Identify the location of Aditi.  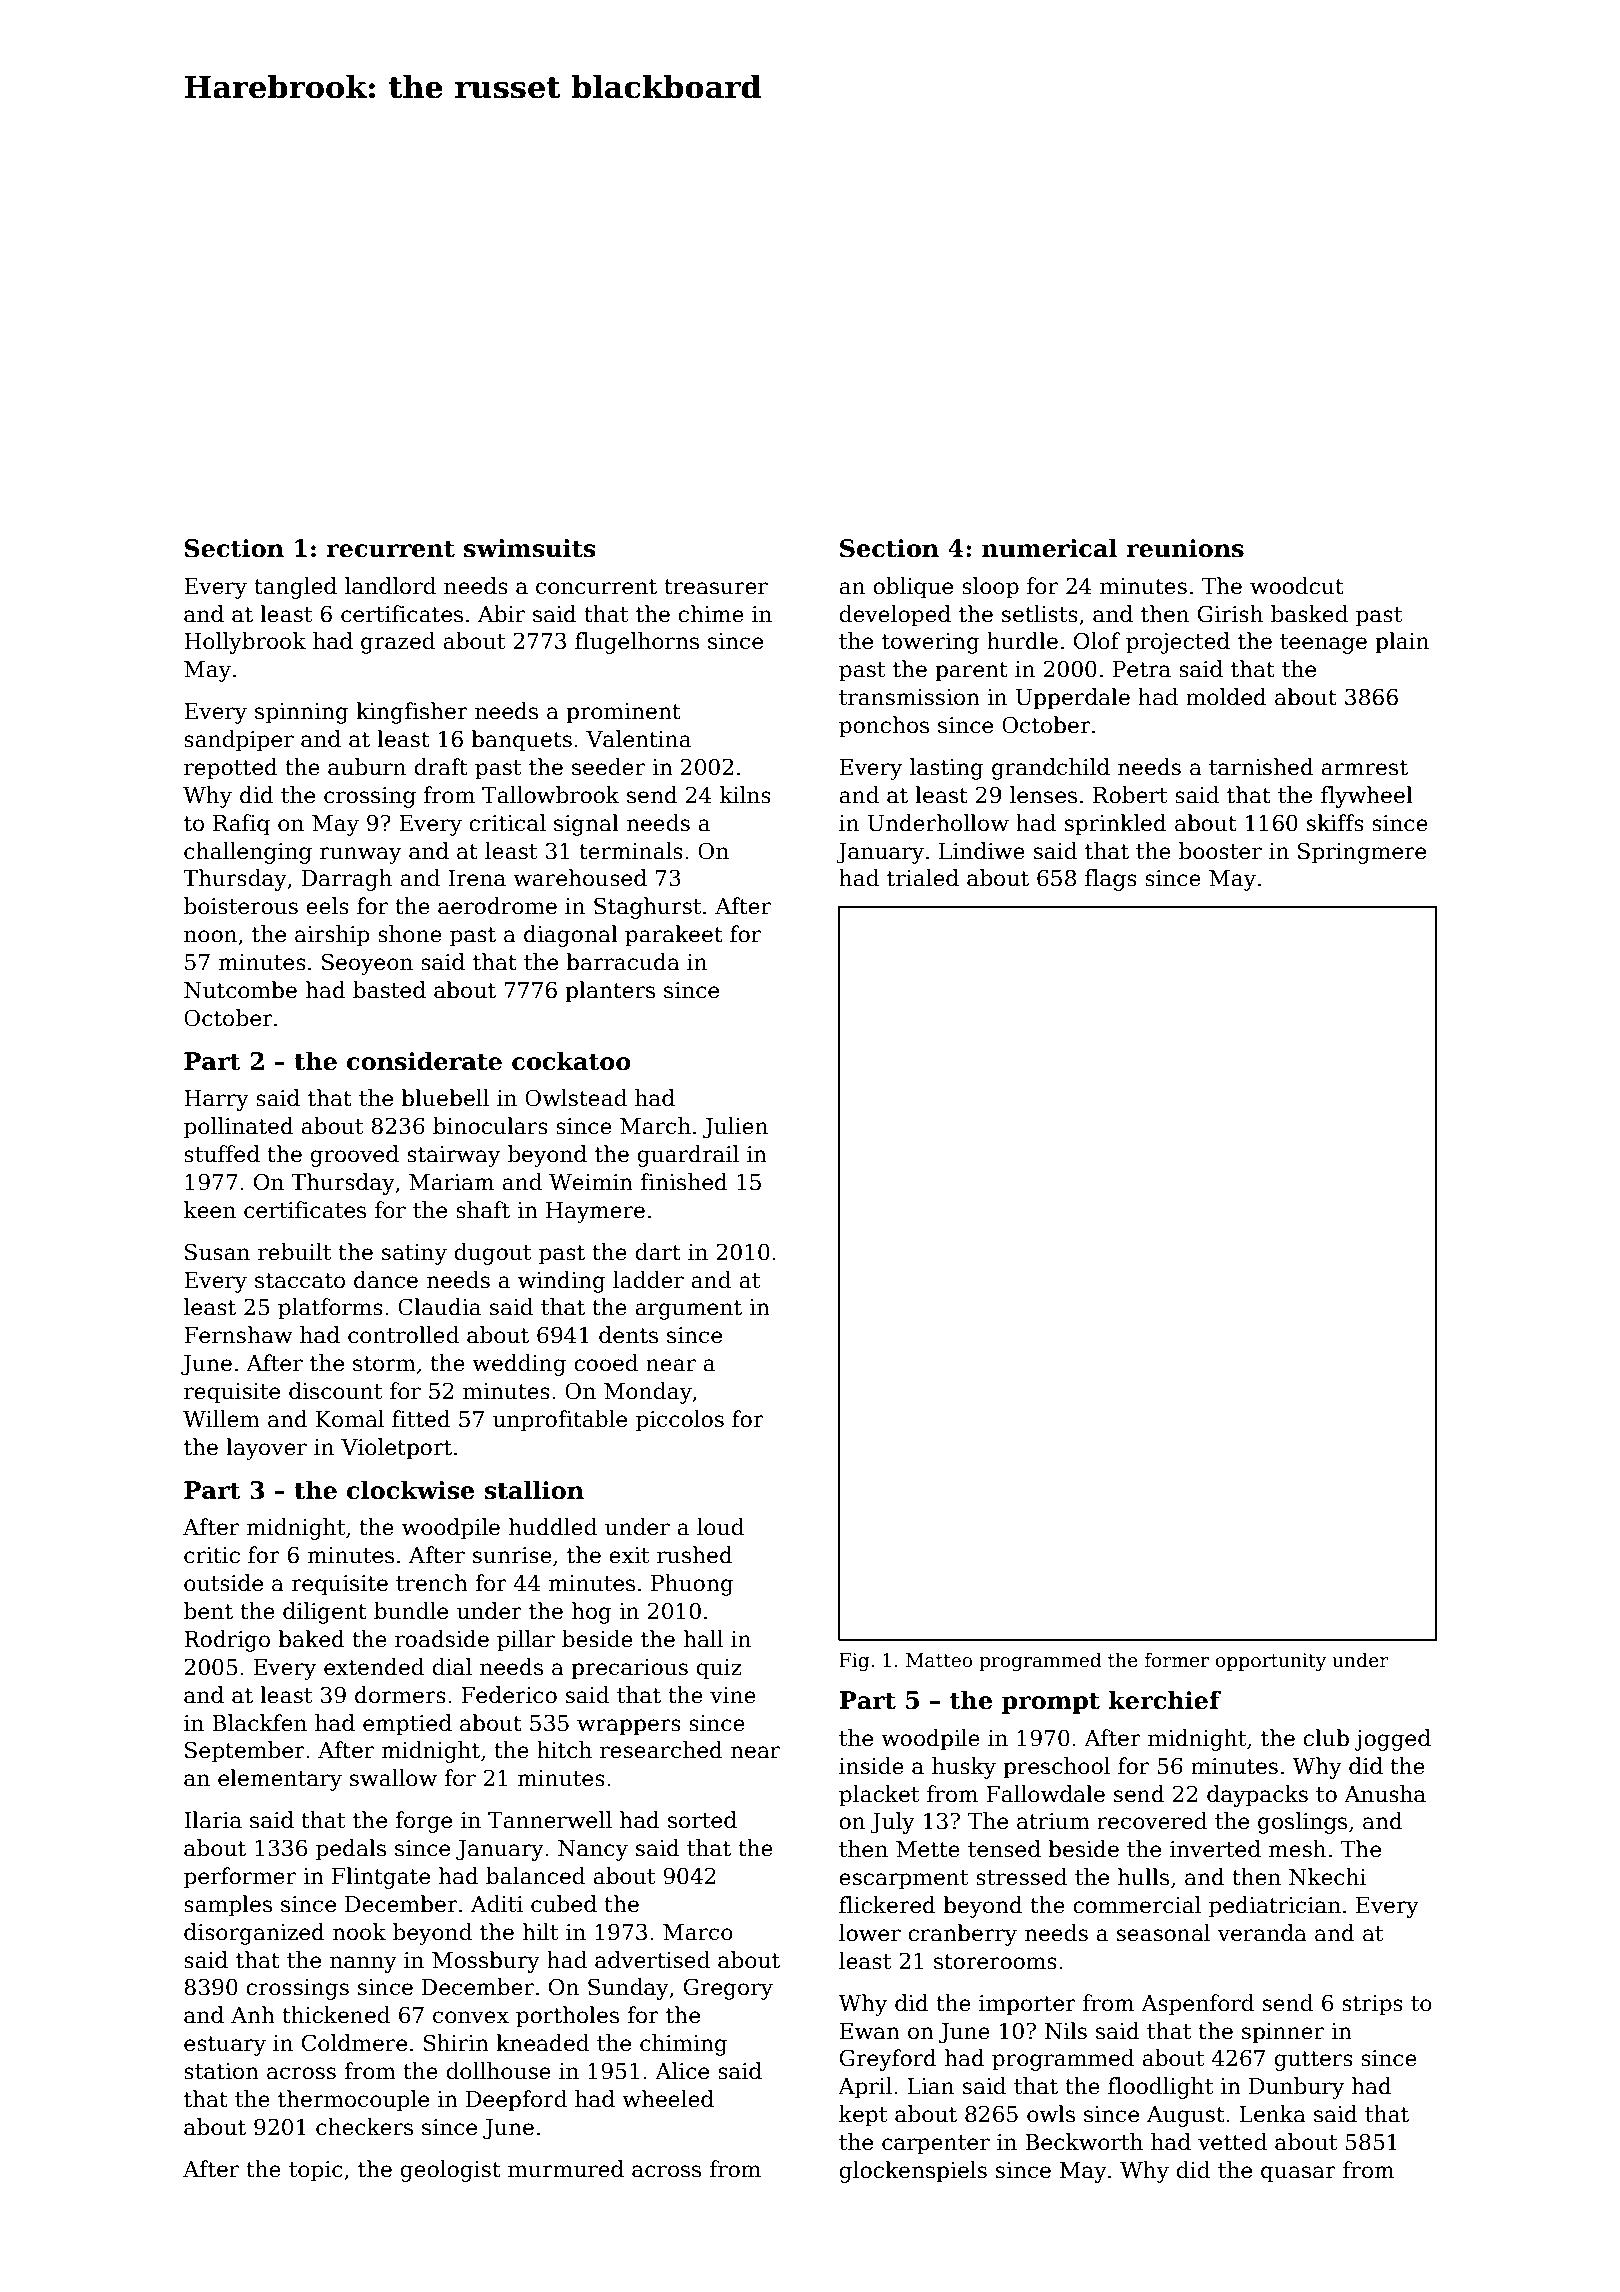
(497, 1904).
